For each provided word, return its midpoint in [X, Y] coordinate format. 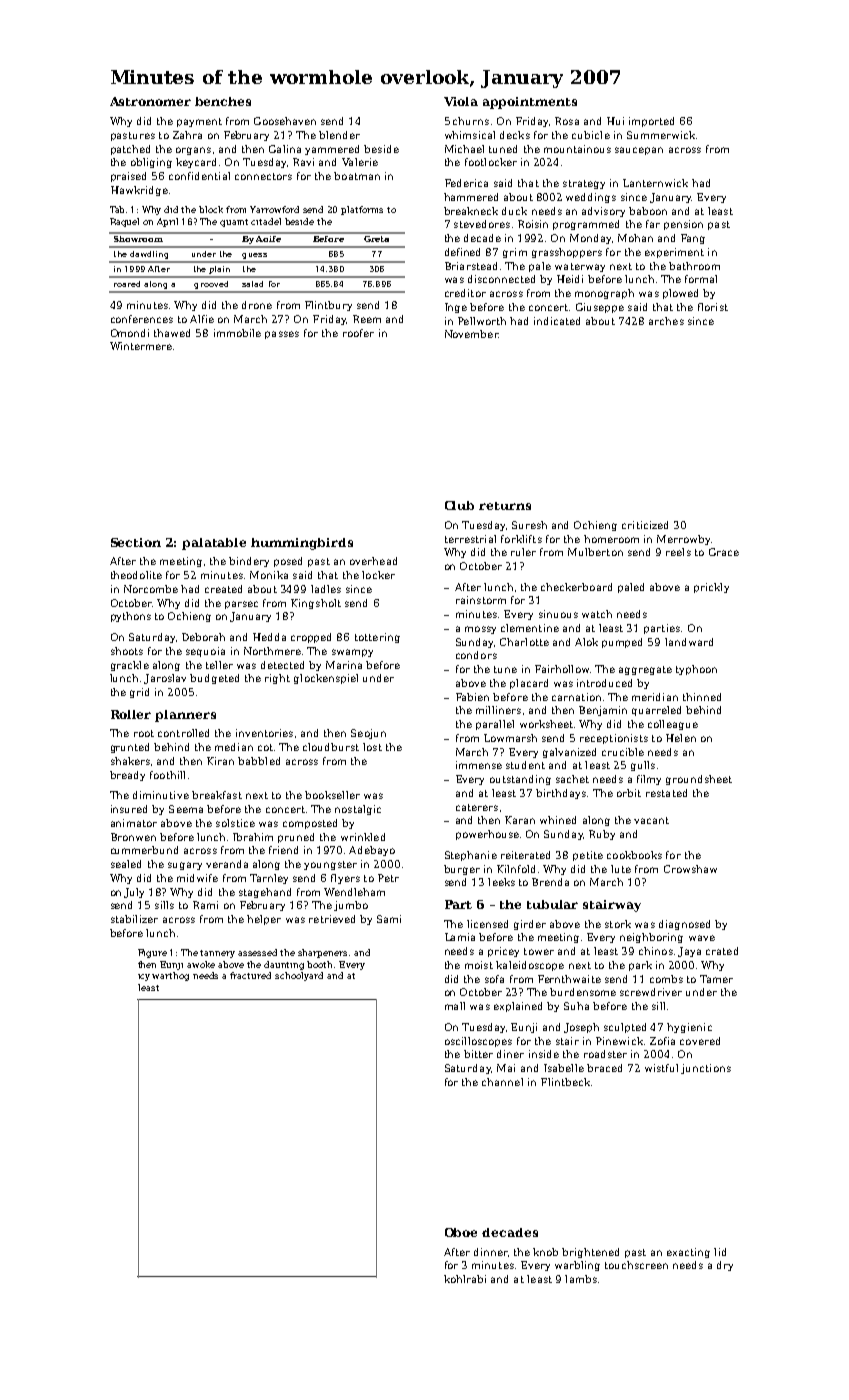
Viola [461, 101]
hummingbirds [302, 544]
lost [372, 747]
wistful [661, 1068]
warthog [170, 976]
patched [130, 150]
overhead [373, 561]
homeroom [611, 539]
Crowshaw [690, 869]
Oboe [461, 1232]
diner [510, 1054]
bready [127, 776]
